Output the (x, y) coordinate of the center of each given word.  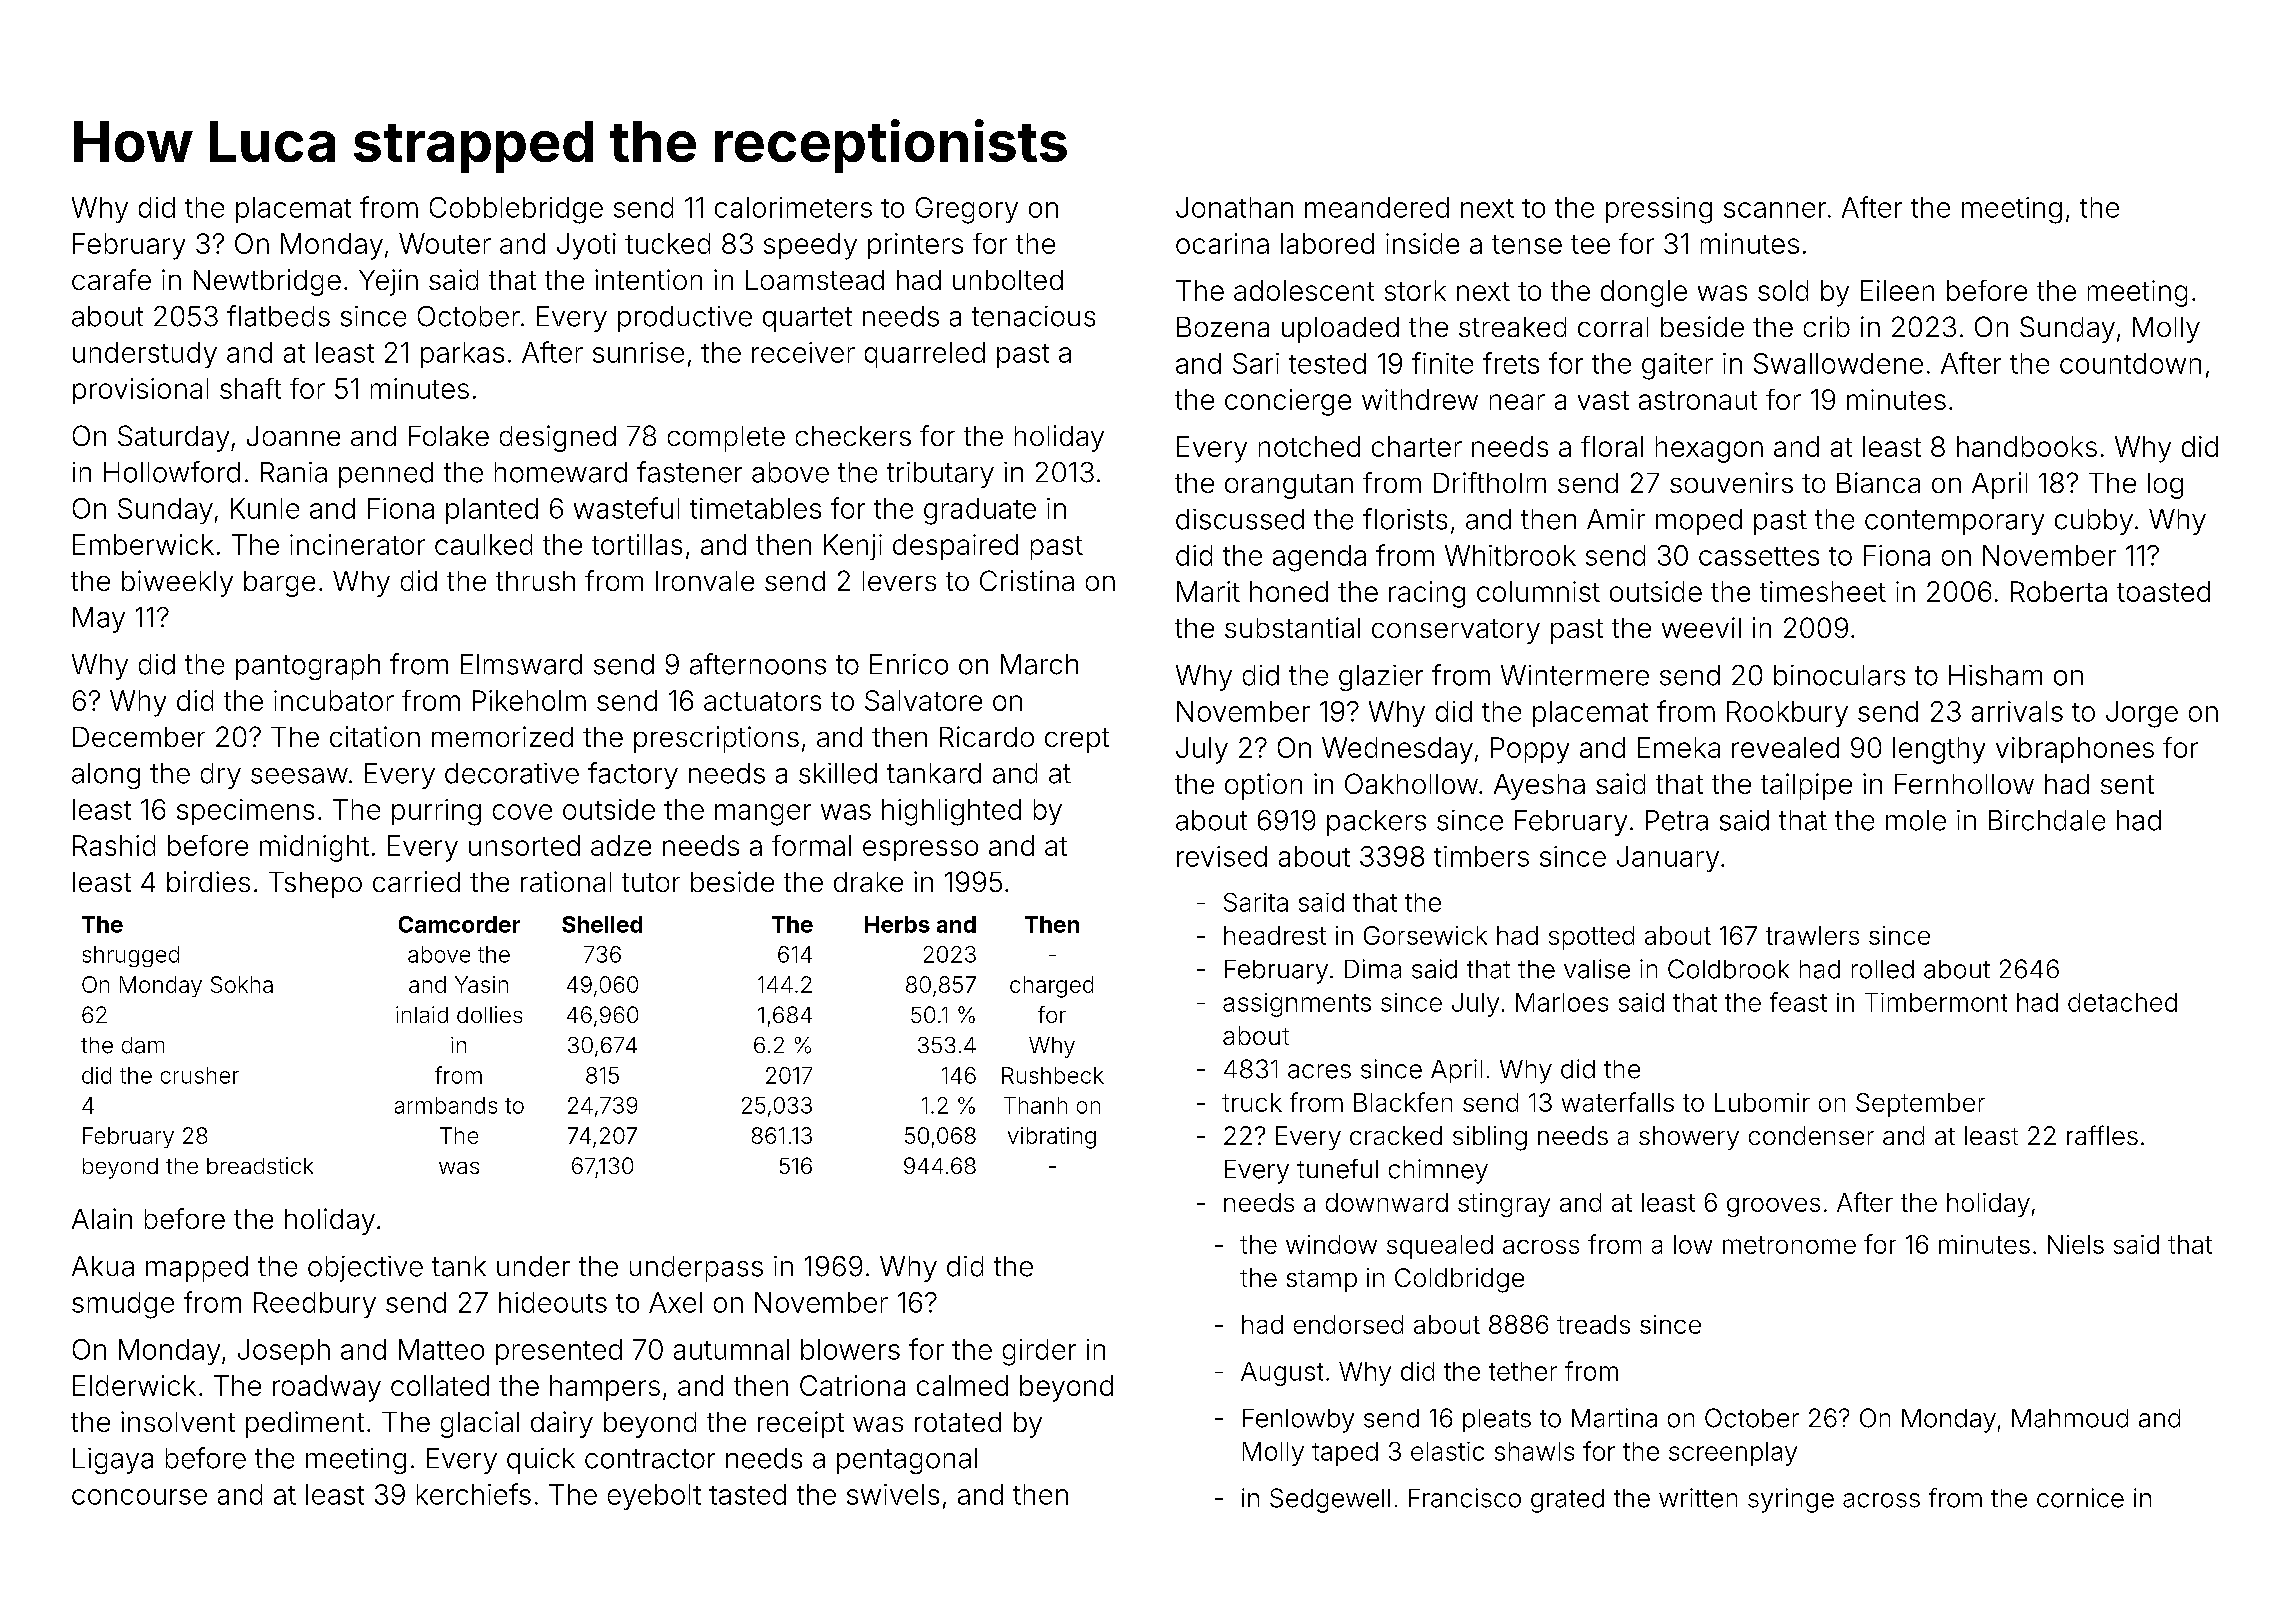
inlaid (422, 1014)
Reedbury (315, 1305)
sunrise (638, 352)
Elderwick (134, 1385)
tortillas (637, 544)
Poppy (1530, 750)
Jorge (2142, 714)
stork (1415, 290)
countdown (2130, 363)
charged (1051, 987)
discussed (1240, 519)
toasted (2163, 591)
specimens (245, 812)
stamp (1322, 1281)
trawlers (1812, 935)
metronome (1789, 1245)
